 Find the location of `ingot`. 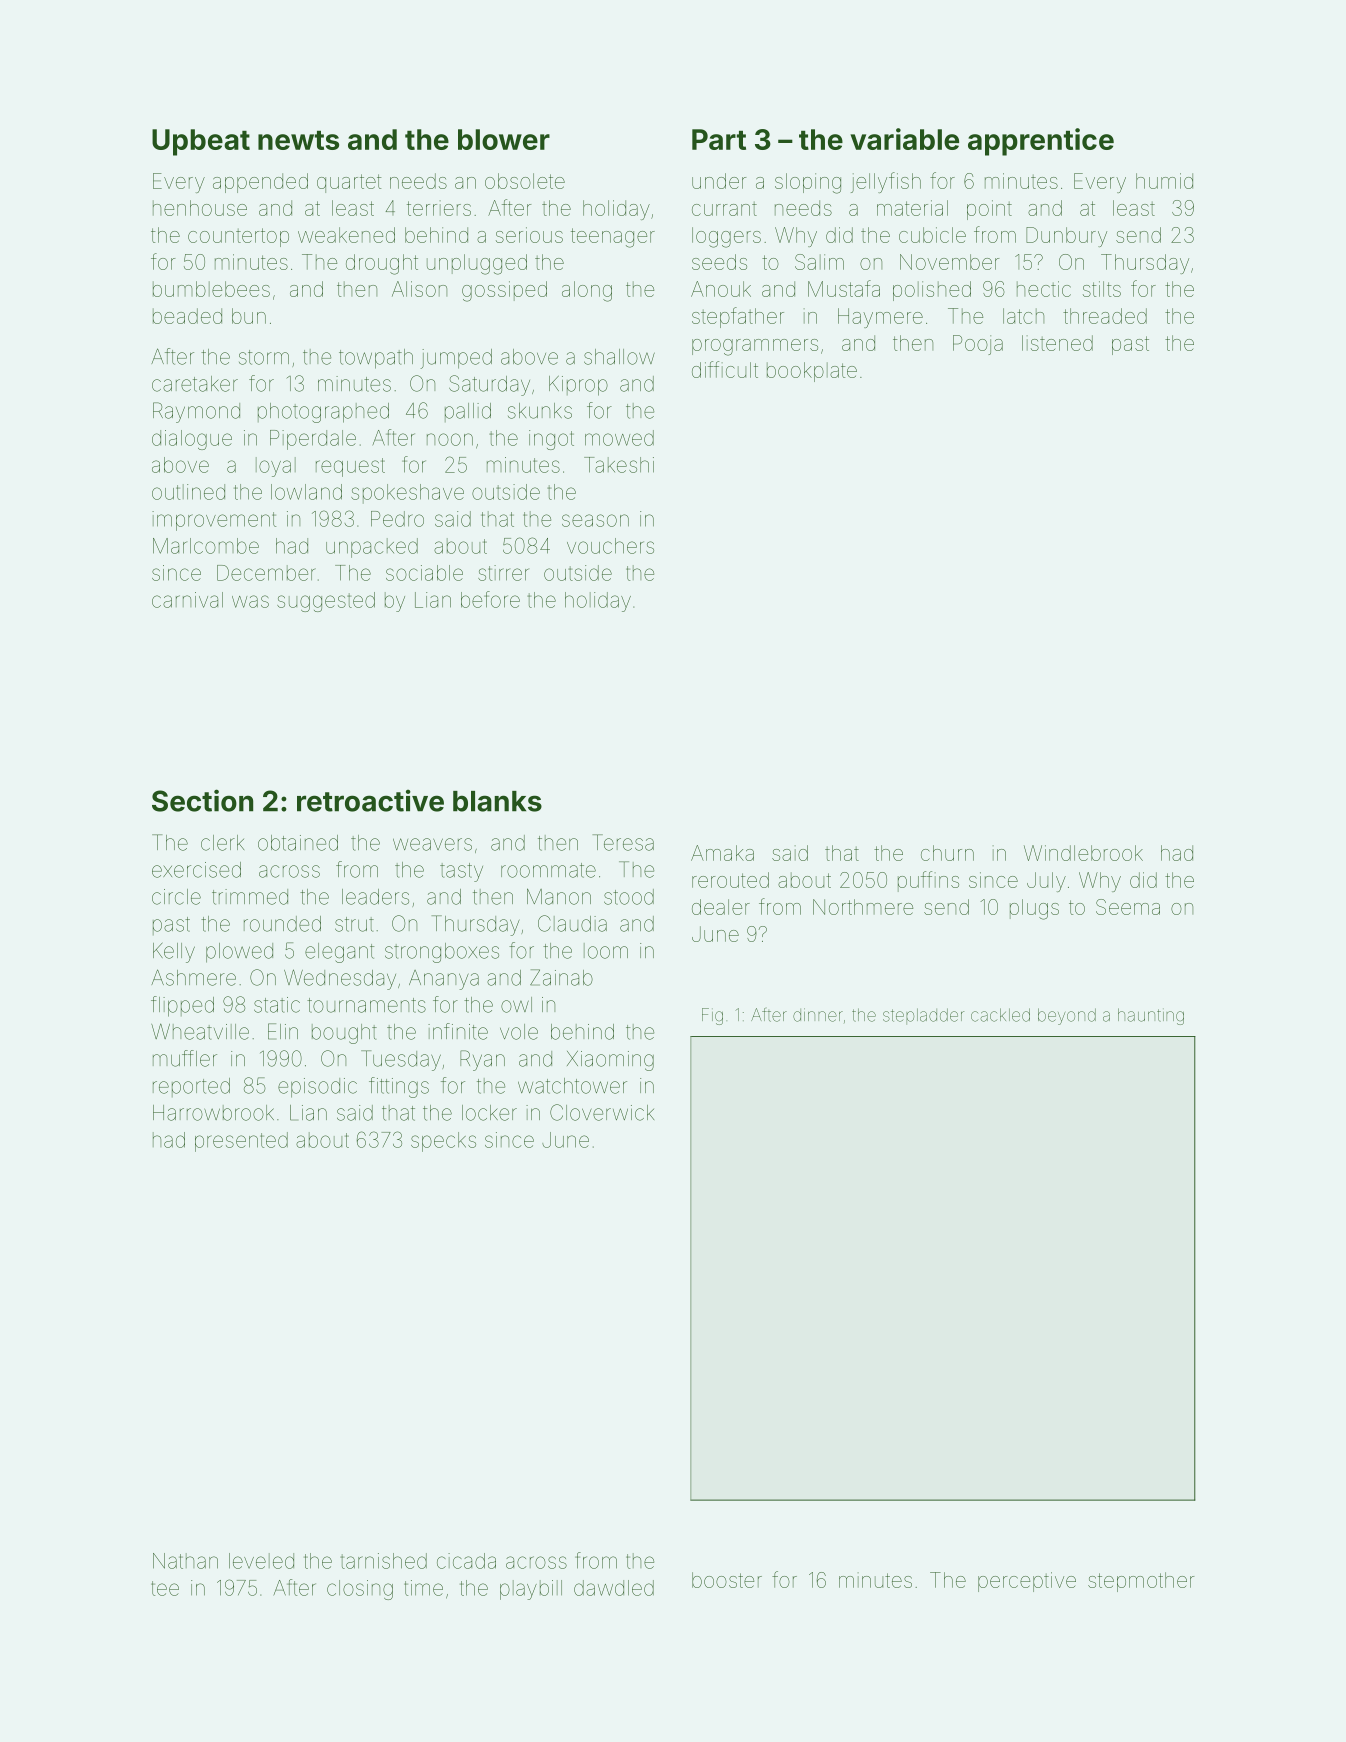

ingot is located at coordinates (551, 440).
